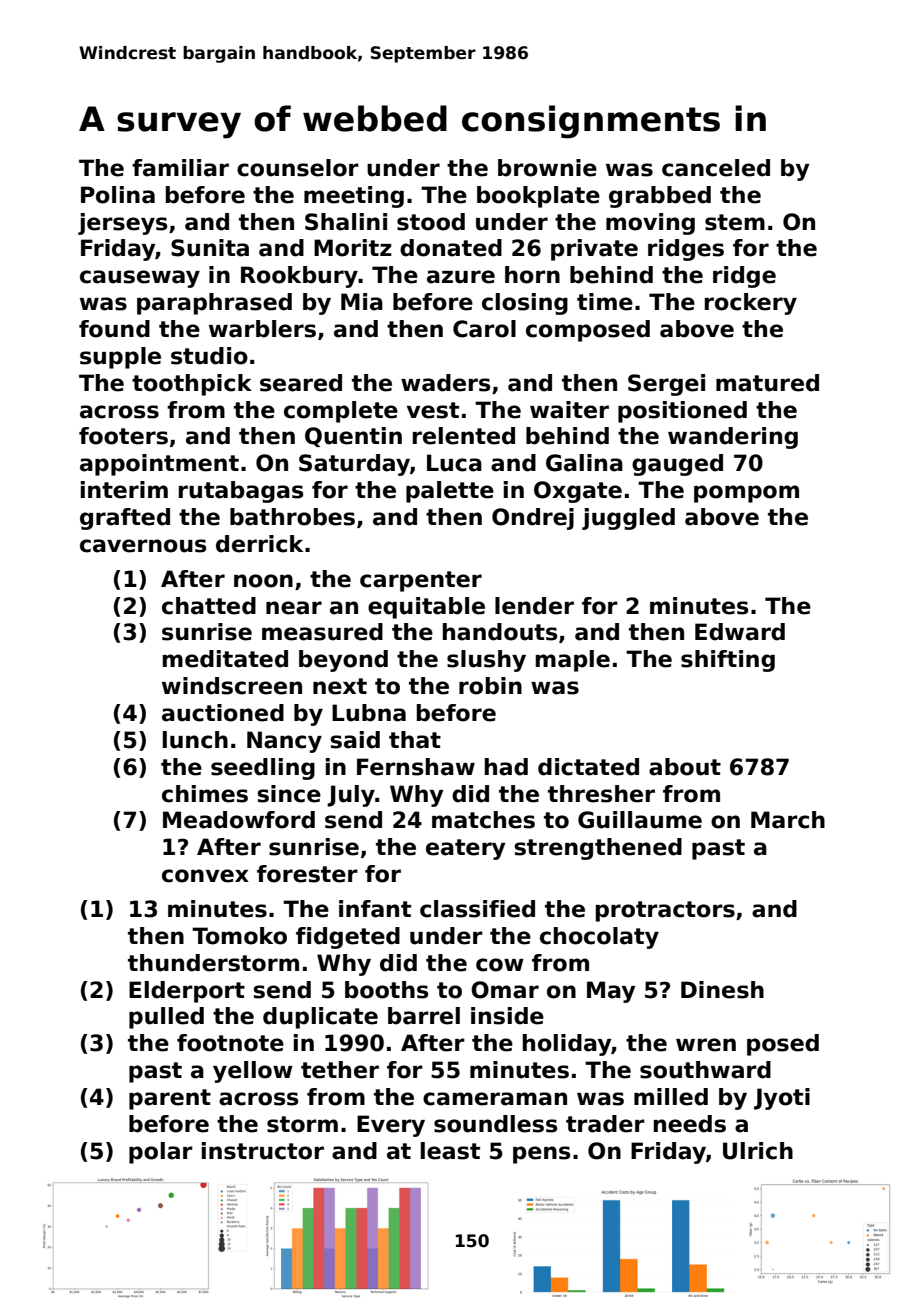 Image resolution: width=908 pixels, height=1316 pixels. I want to click on that, so click(415, 740).
